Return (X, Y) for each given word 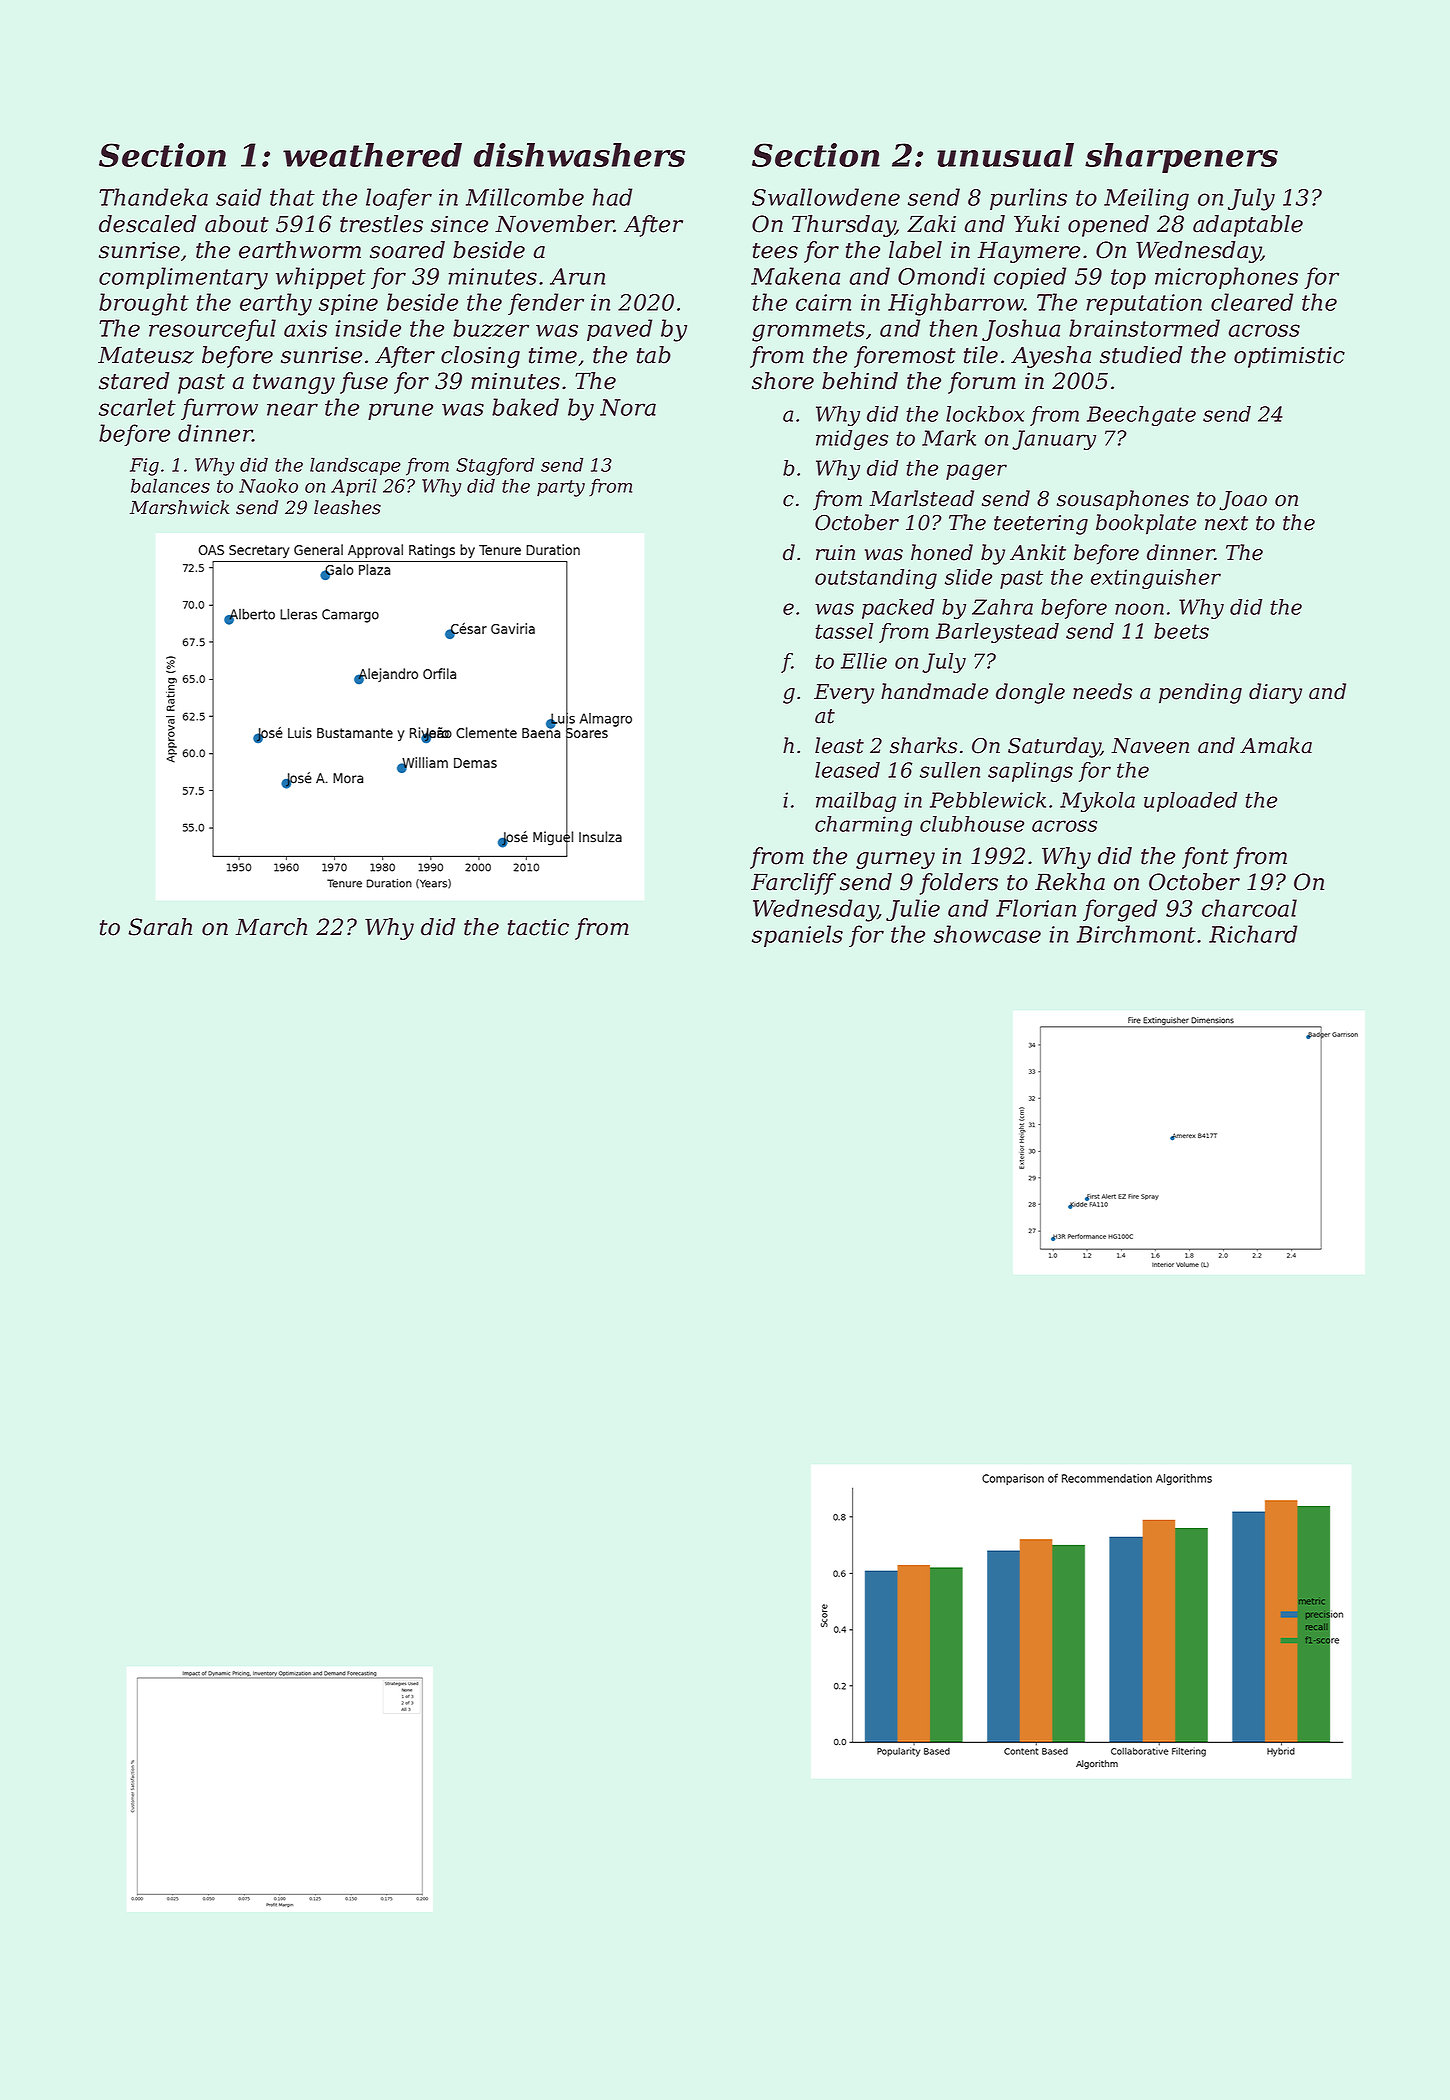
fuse (364, 383)
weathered (372, 155)
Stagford (495, 466)
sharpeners (1181, 158)
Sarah (160, 927)
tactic (538, 927)
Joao (1243, 501)
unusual (1005, 155)
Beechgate (1141, 416)
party (561, 488)
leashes (347, 507)
